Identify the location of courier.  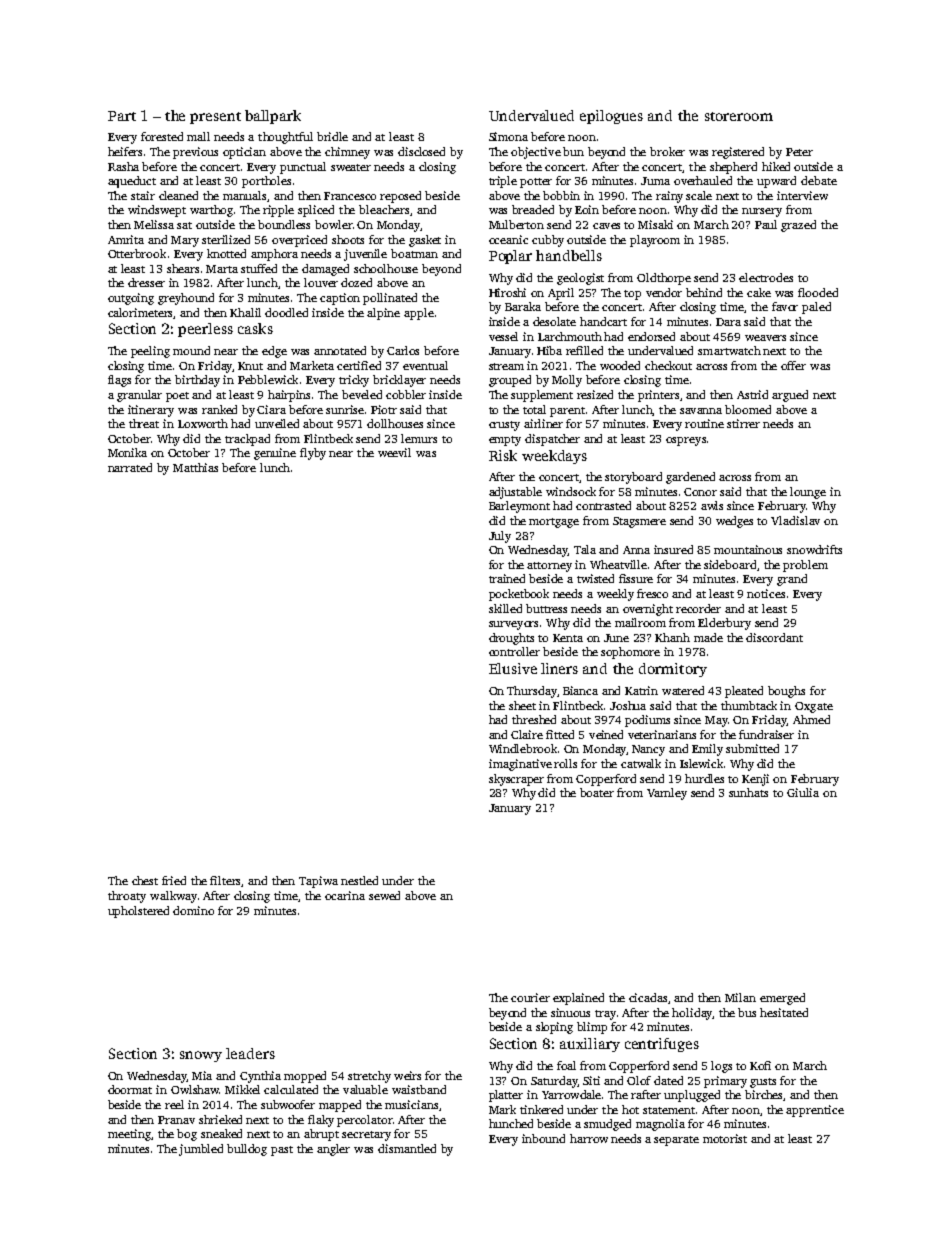
(530, 997).
